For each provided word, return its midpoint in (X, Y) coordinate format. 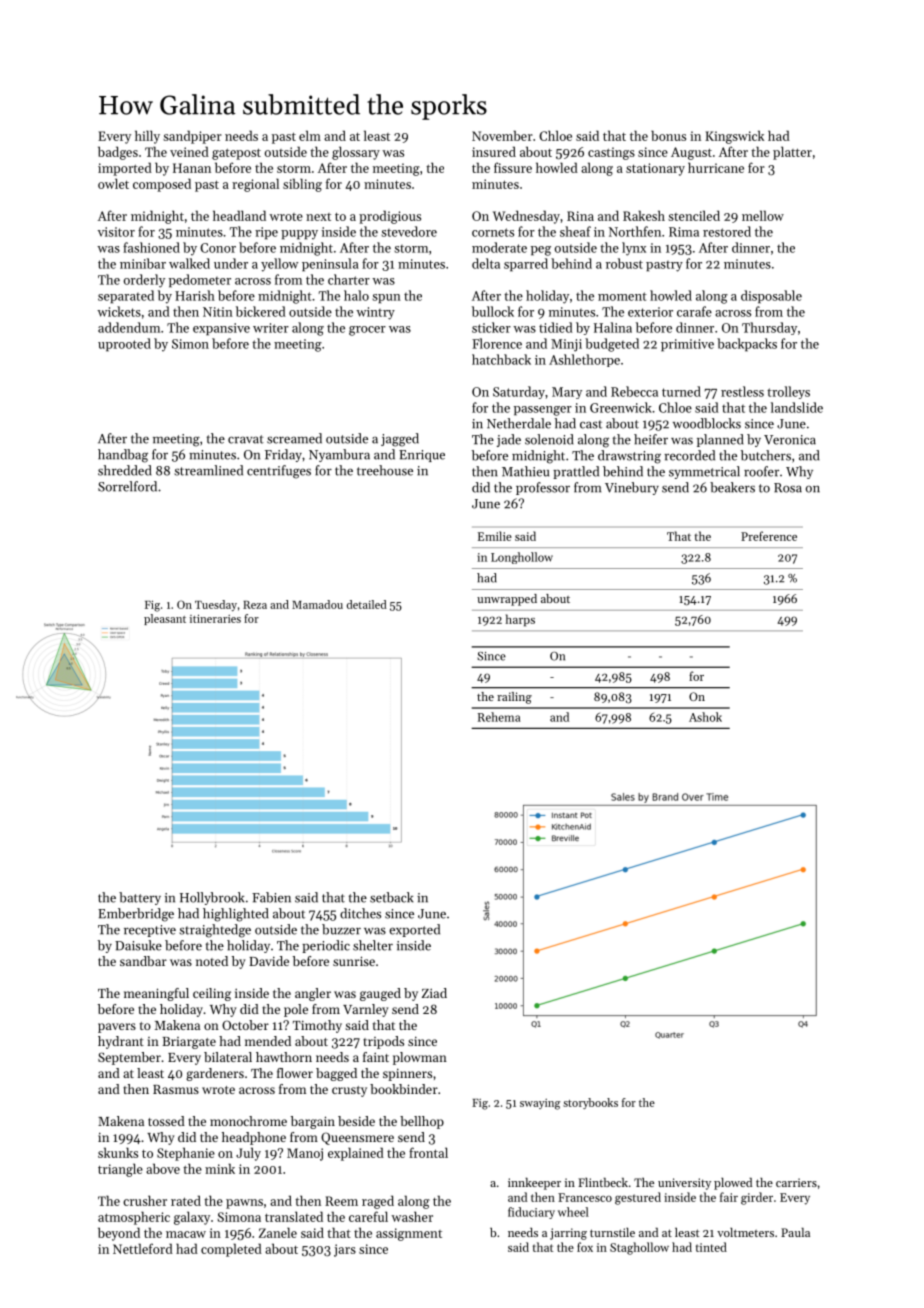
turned (681, 391)
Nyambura (339, 455)
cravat (246, 439)
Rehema (499, 717)
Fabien (271, 897)
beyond (119, 1234)
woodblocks (707, 423)
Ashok (705, 717)
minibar (143, 263)
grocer (367, 331)
